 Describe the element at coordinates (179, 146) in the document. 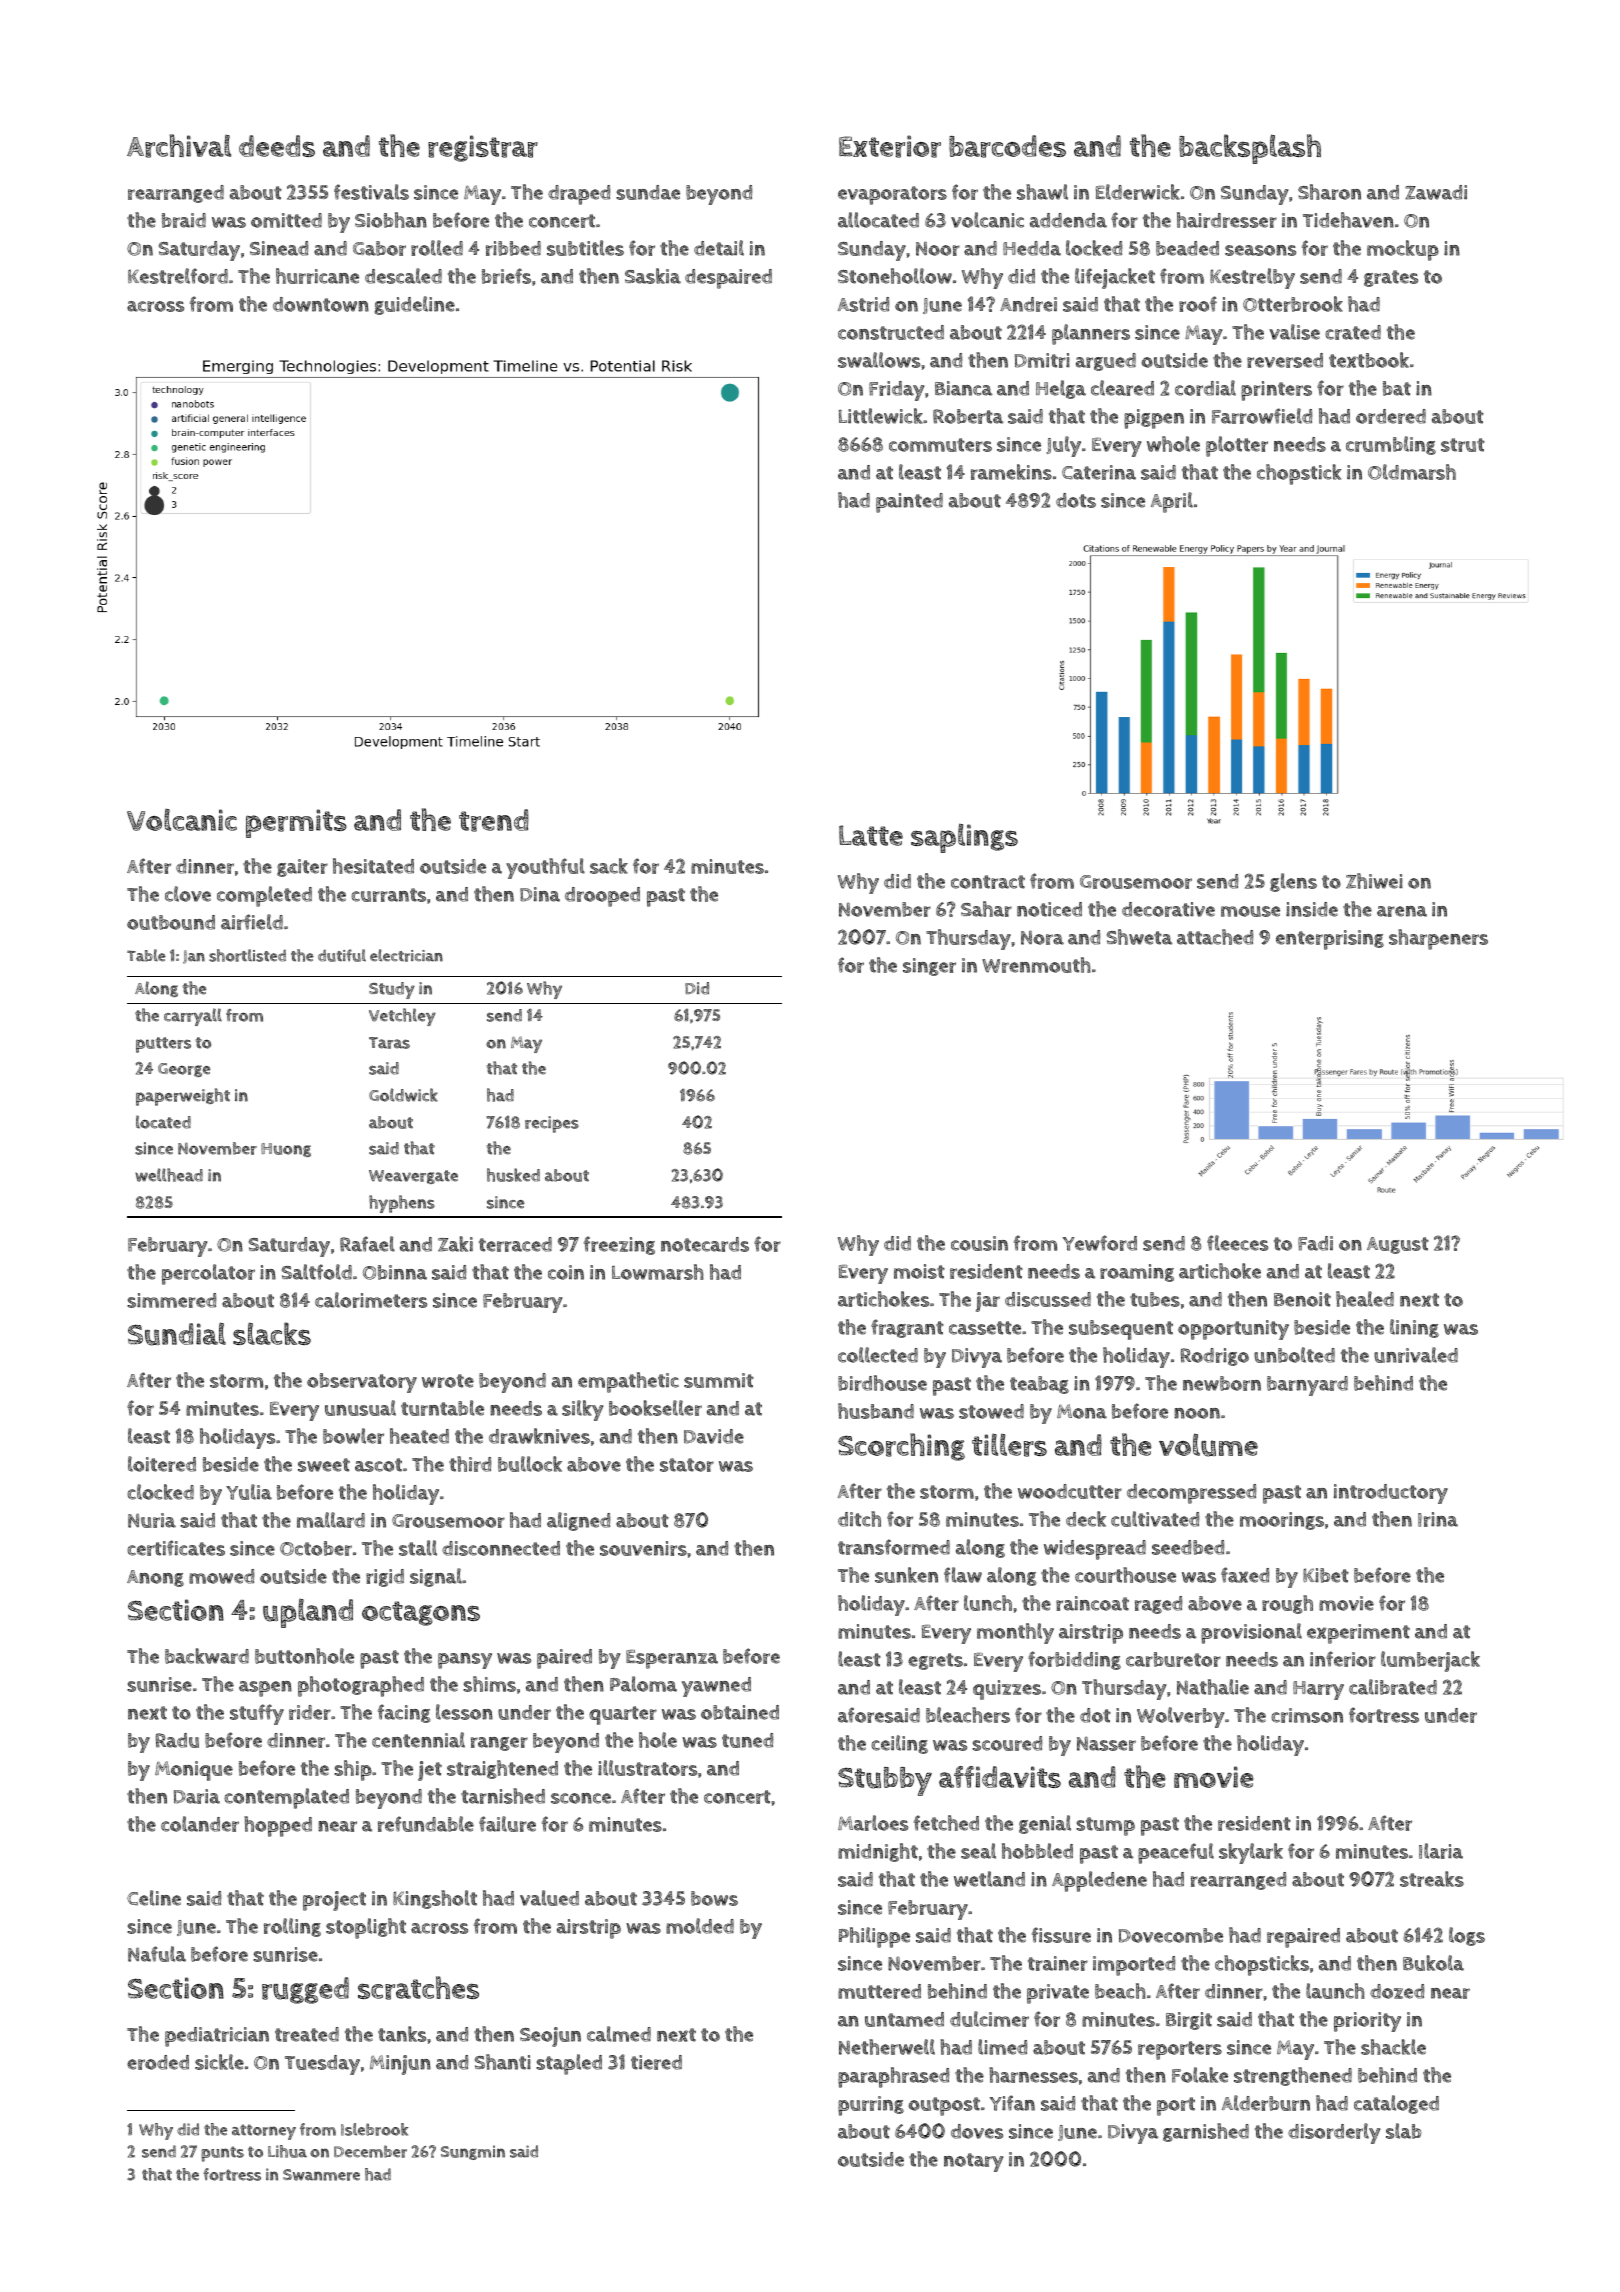

I see `Archival` at that location.
